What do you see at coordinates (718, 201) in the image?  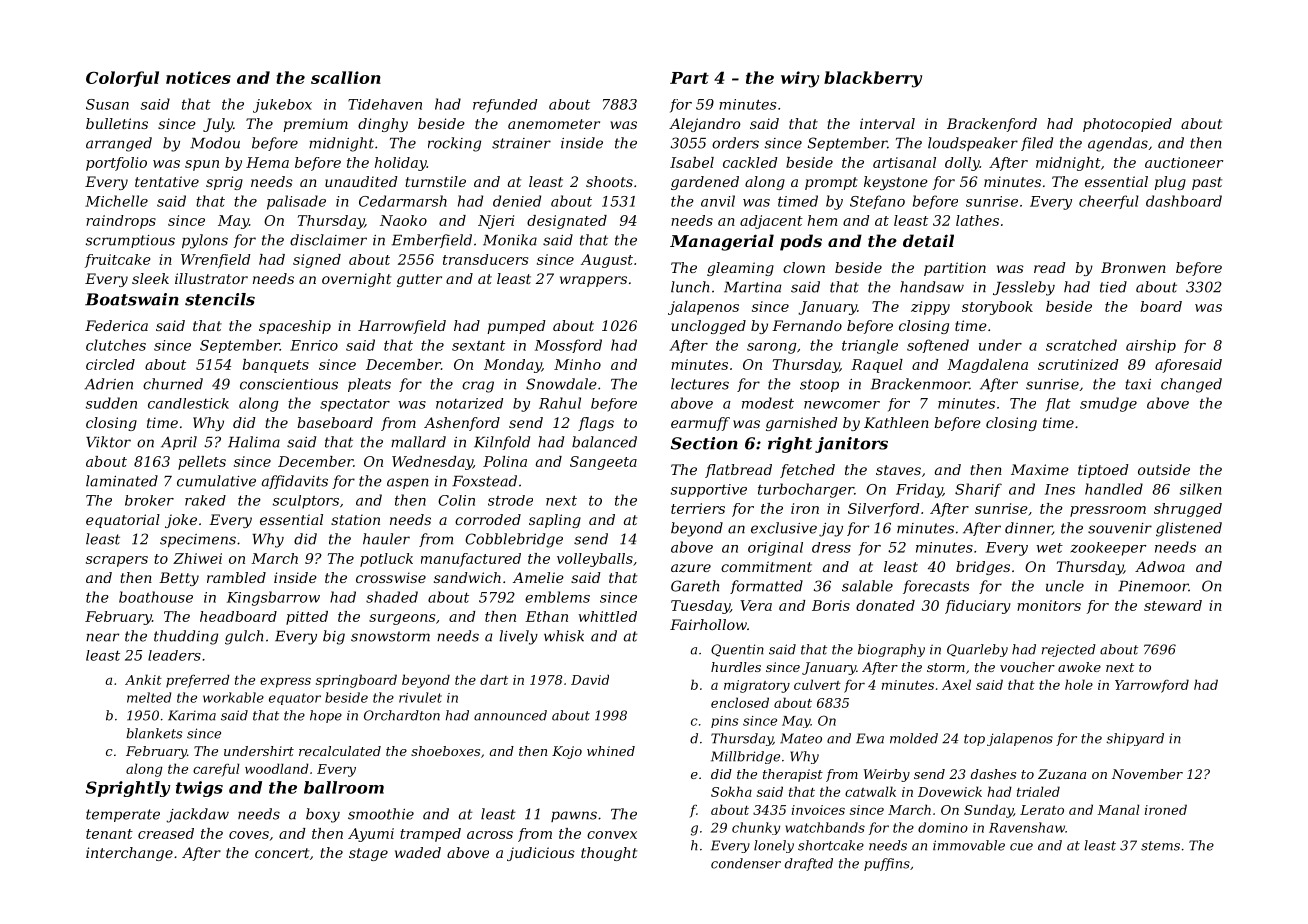 I see `anvil` at bounding box center [718, 201].
